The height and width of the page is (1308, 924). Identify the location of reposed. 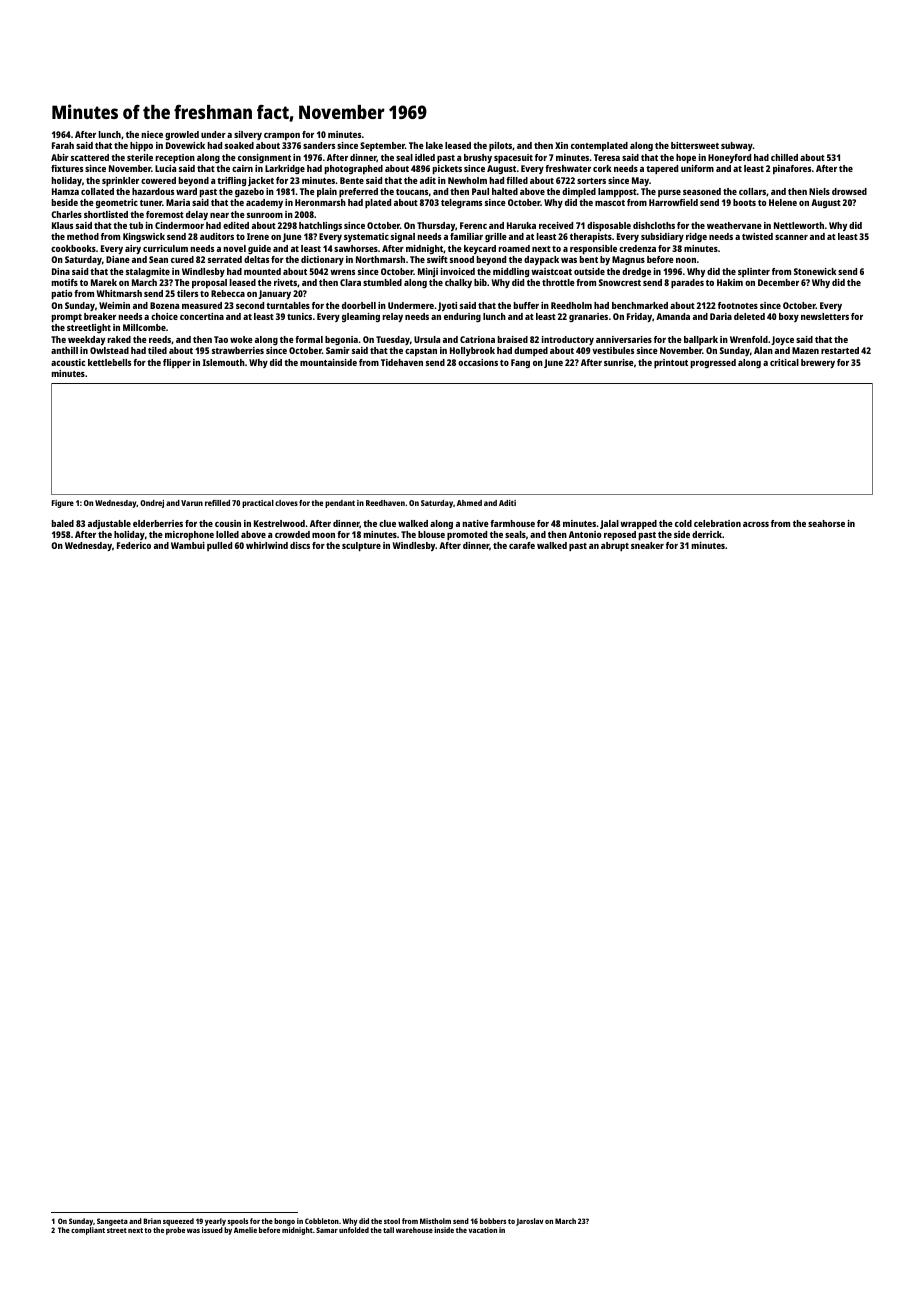
(620, 535).
